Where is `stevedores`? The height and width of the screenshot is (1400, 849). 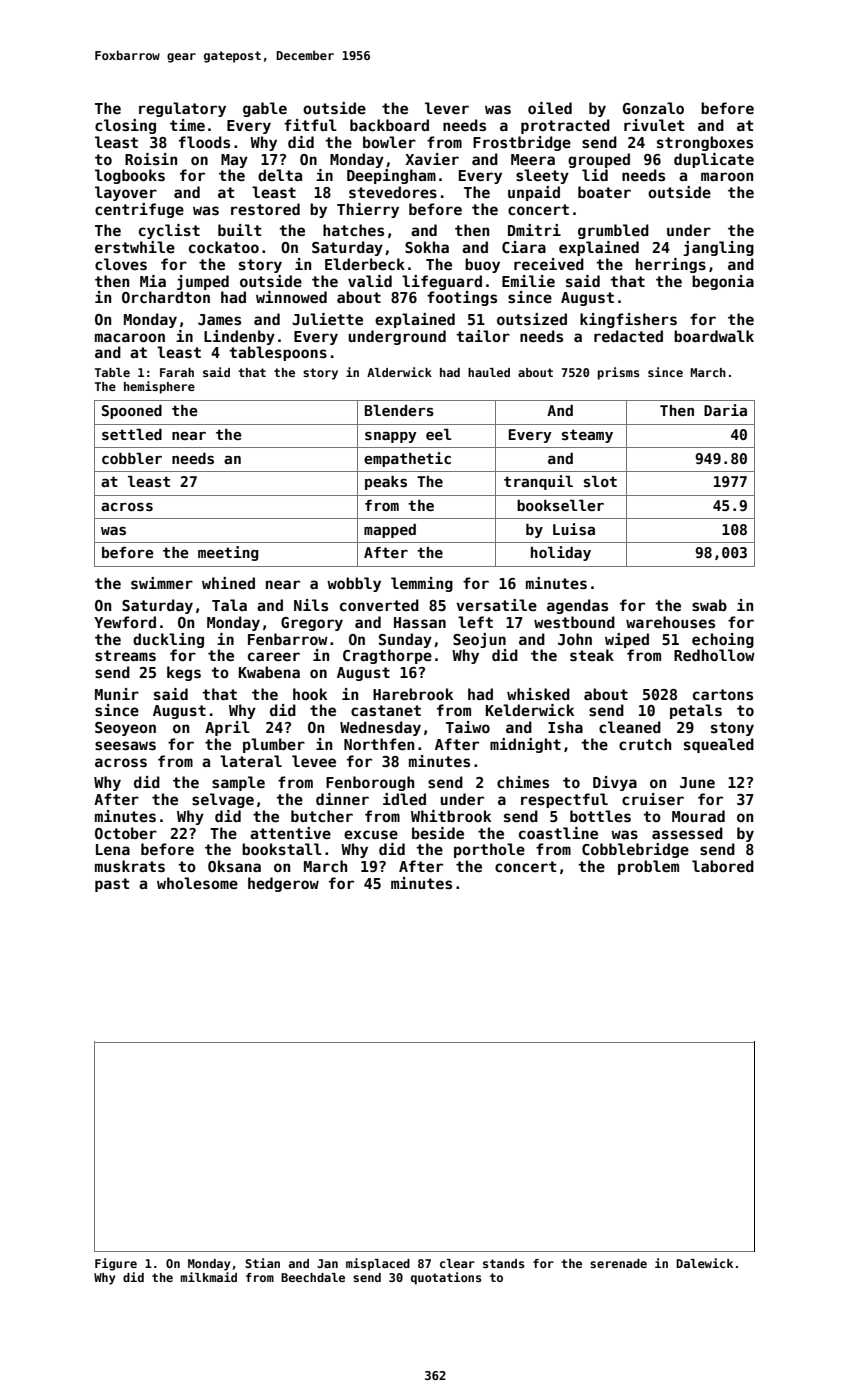
stevedores is located at coordinates (393, 192).
